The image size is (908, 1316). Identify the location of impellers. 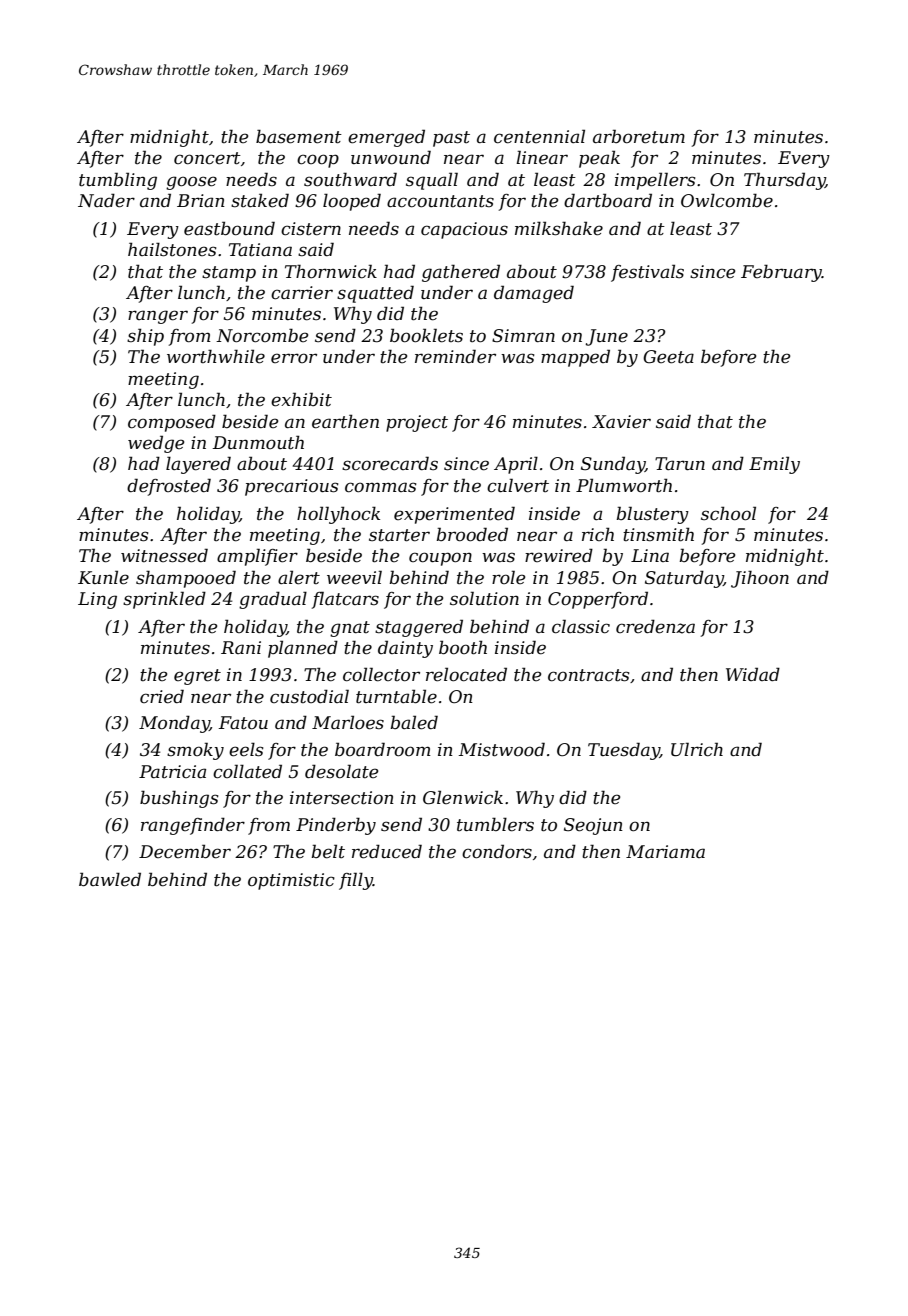
(655, 181).
